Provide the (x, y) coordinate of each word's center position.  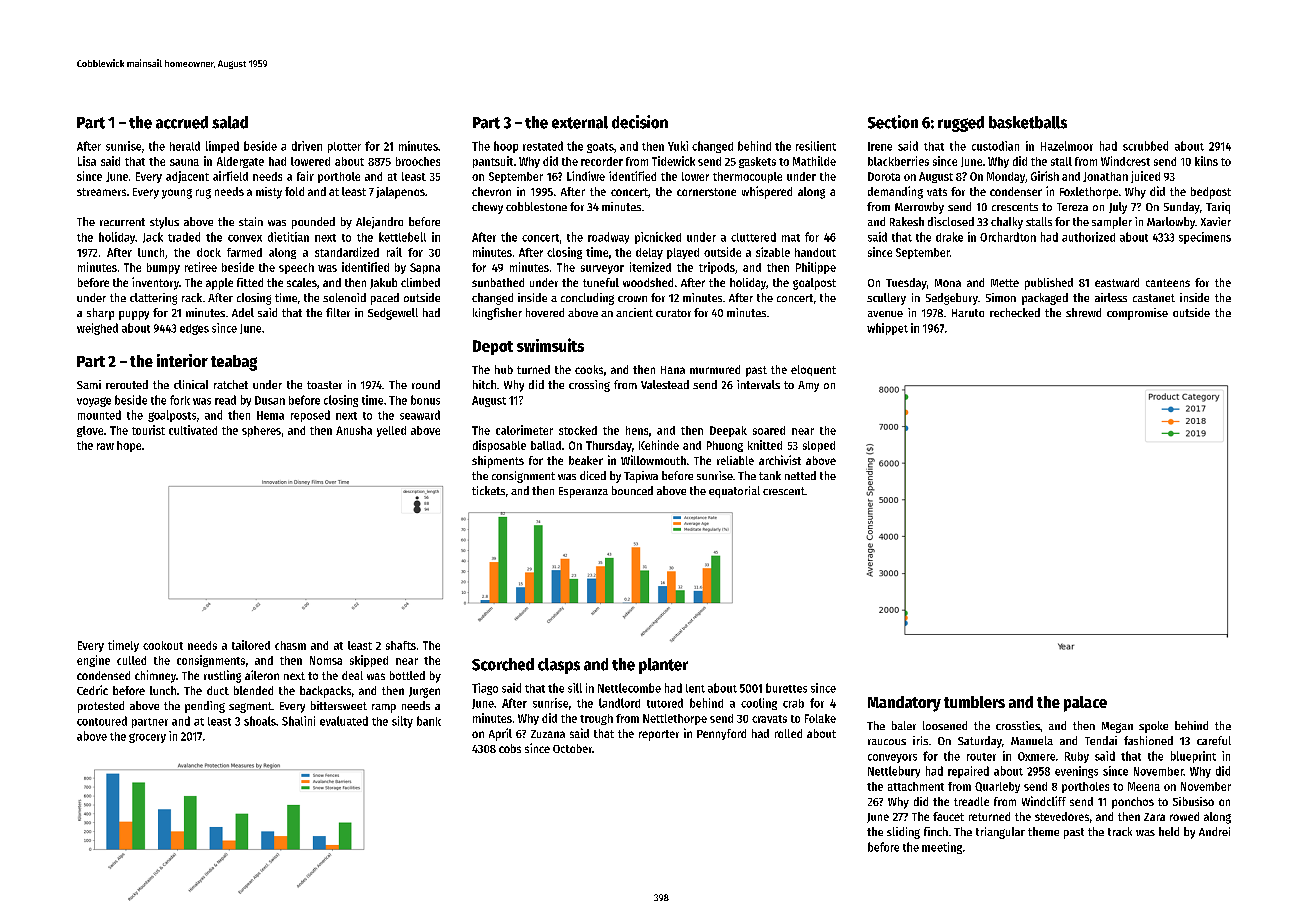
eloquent (813, 370)
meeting (942, 848)
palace (1085, 704)
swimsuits (550, 345)
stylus (164, 223)
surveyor (602, 269)
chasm (290, 645)
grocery (147, 738)
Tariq (1218, 208)
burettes (786, 688)
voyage (94, 402)
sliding (903, 833)
